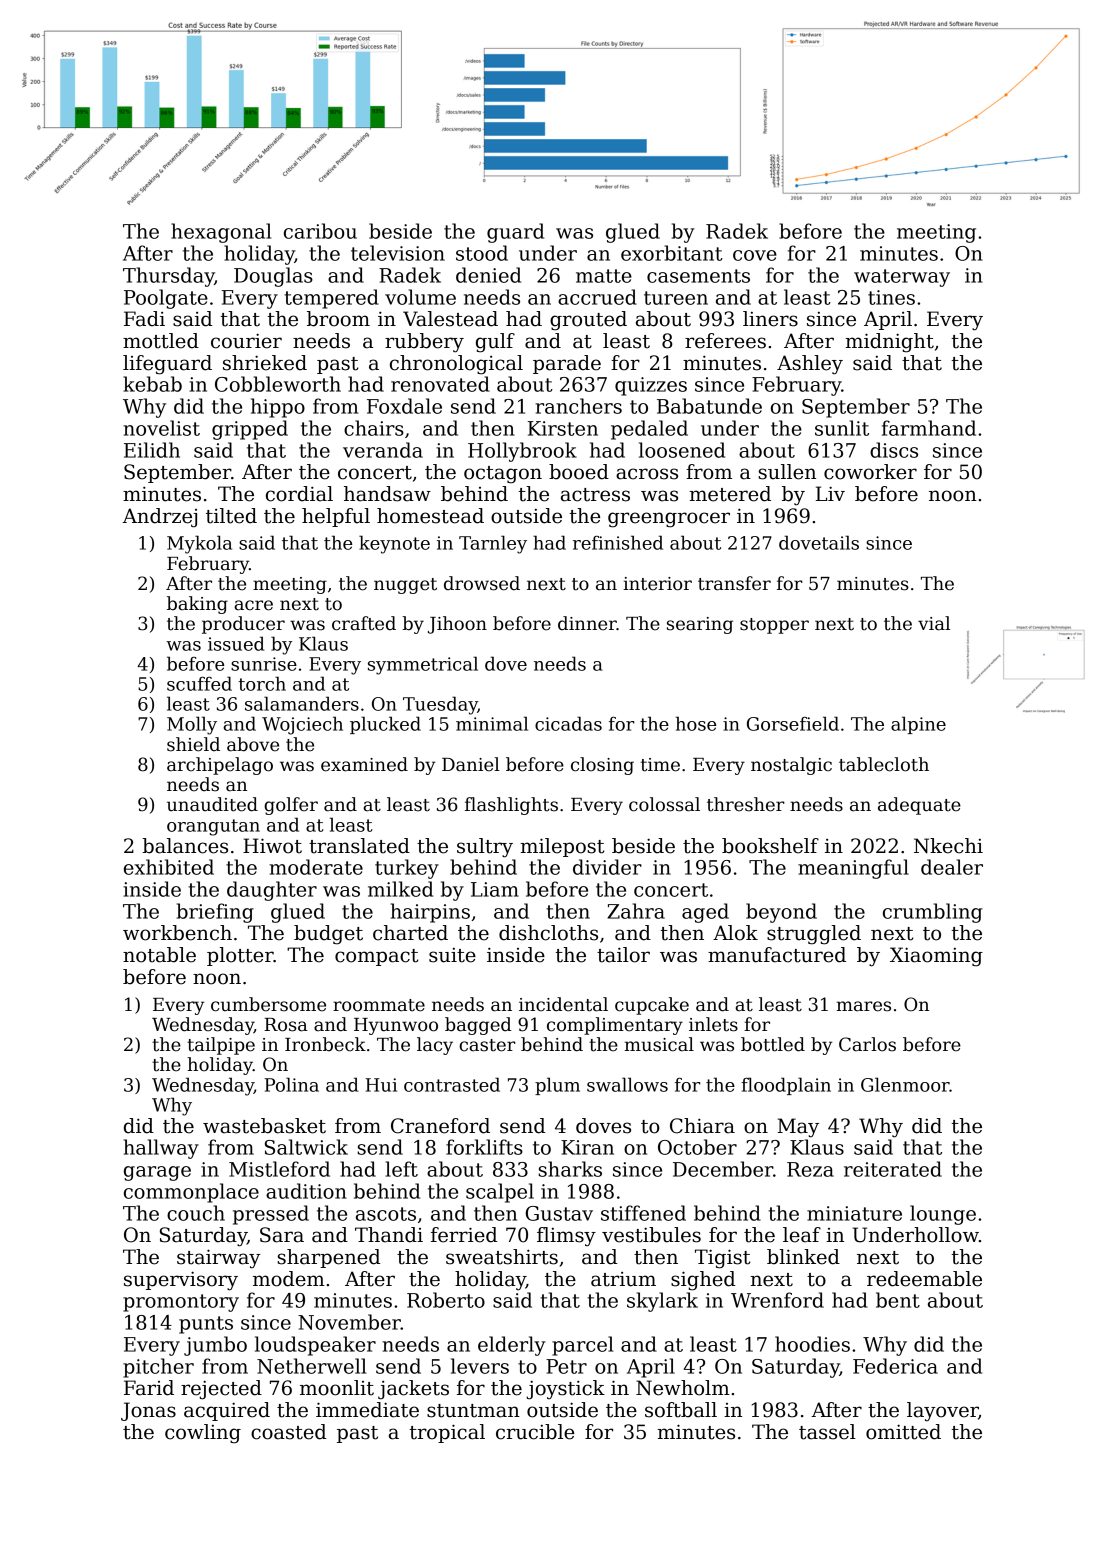  What do you see at coordinates (457, 625) in the page?
I see `Jihoon` at bounding box center [457, 625].
